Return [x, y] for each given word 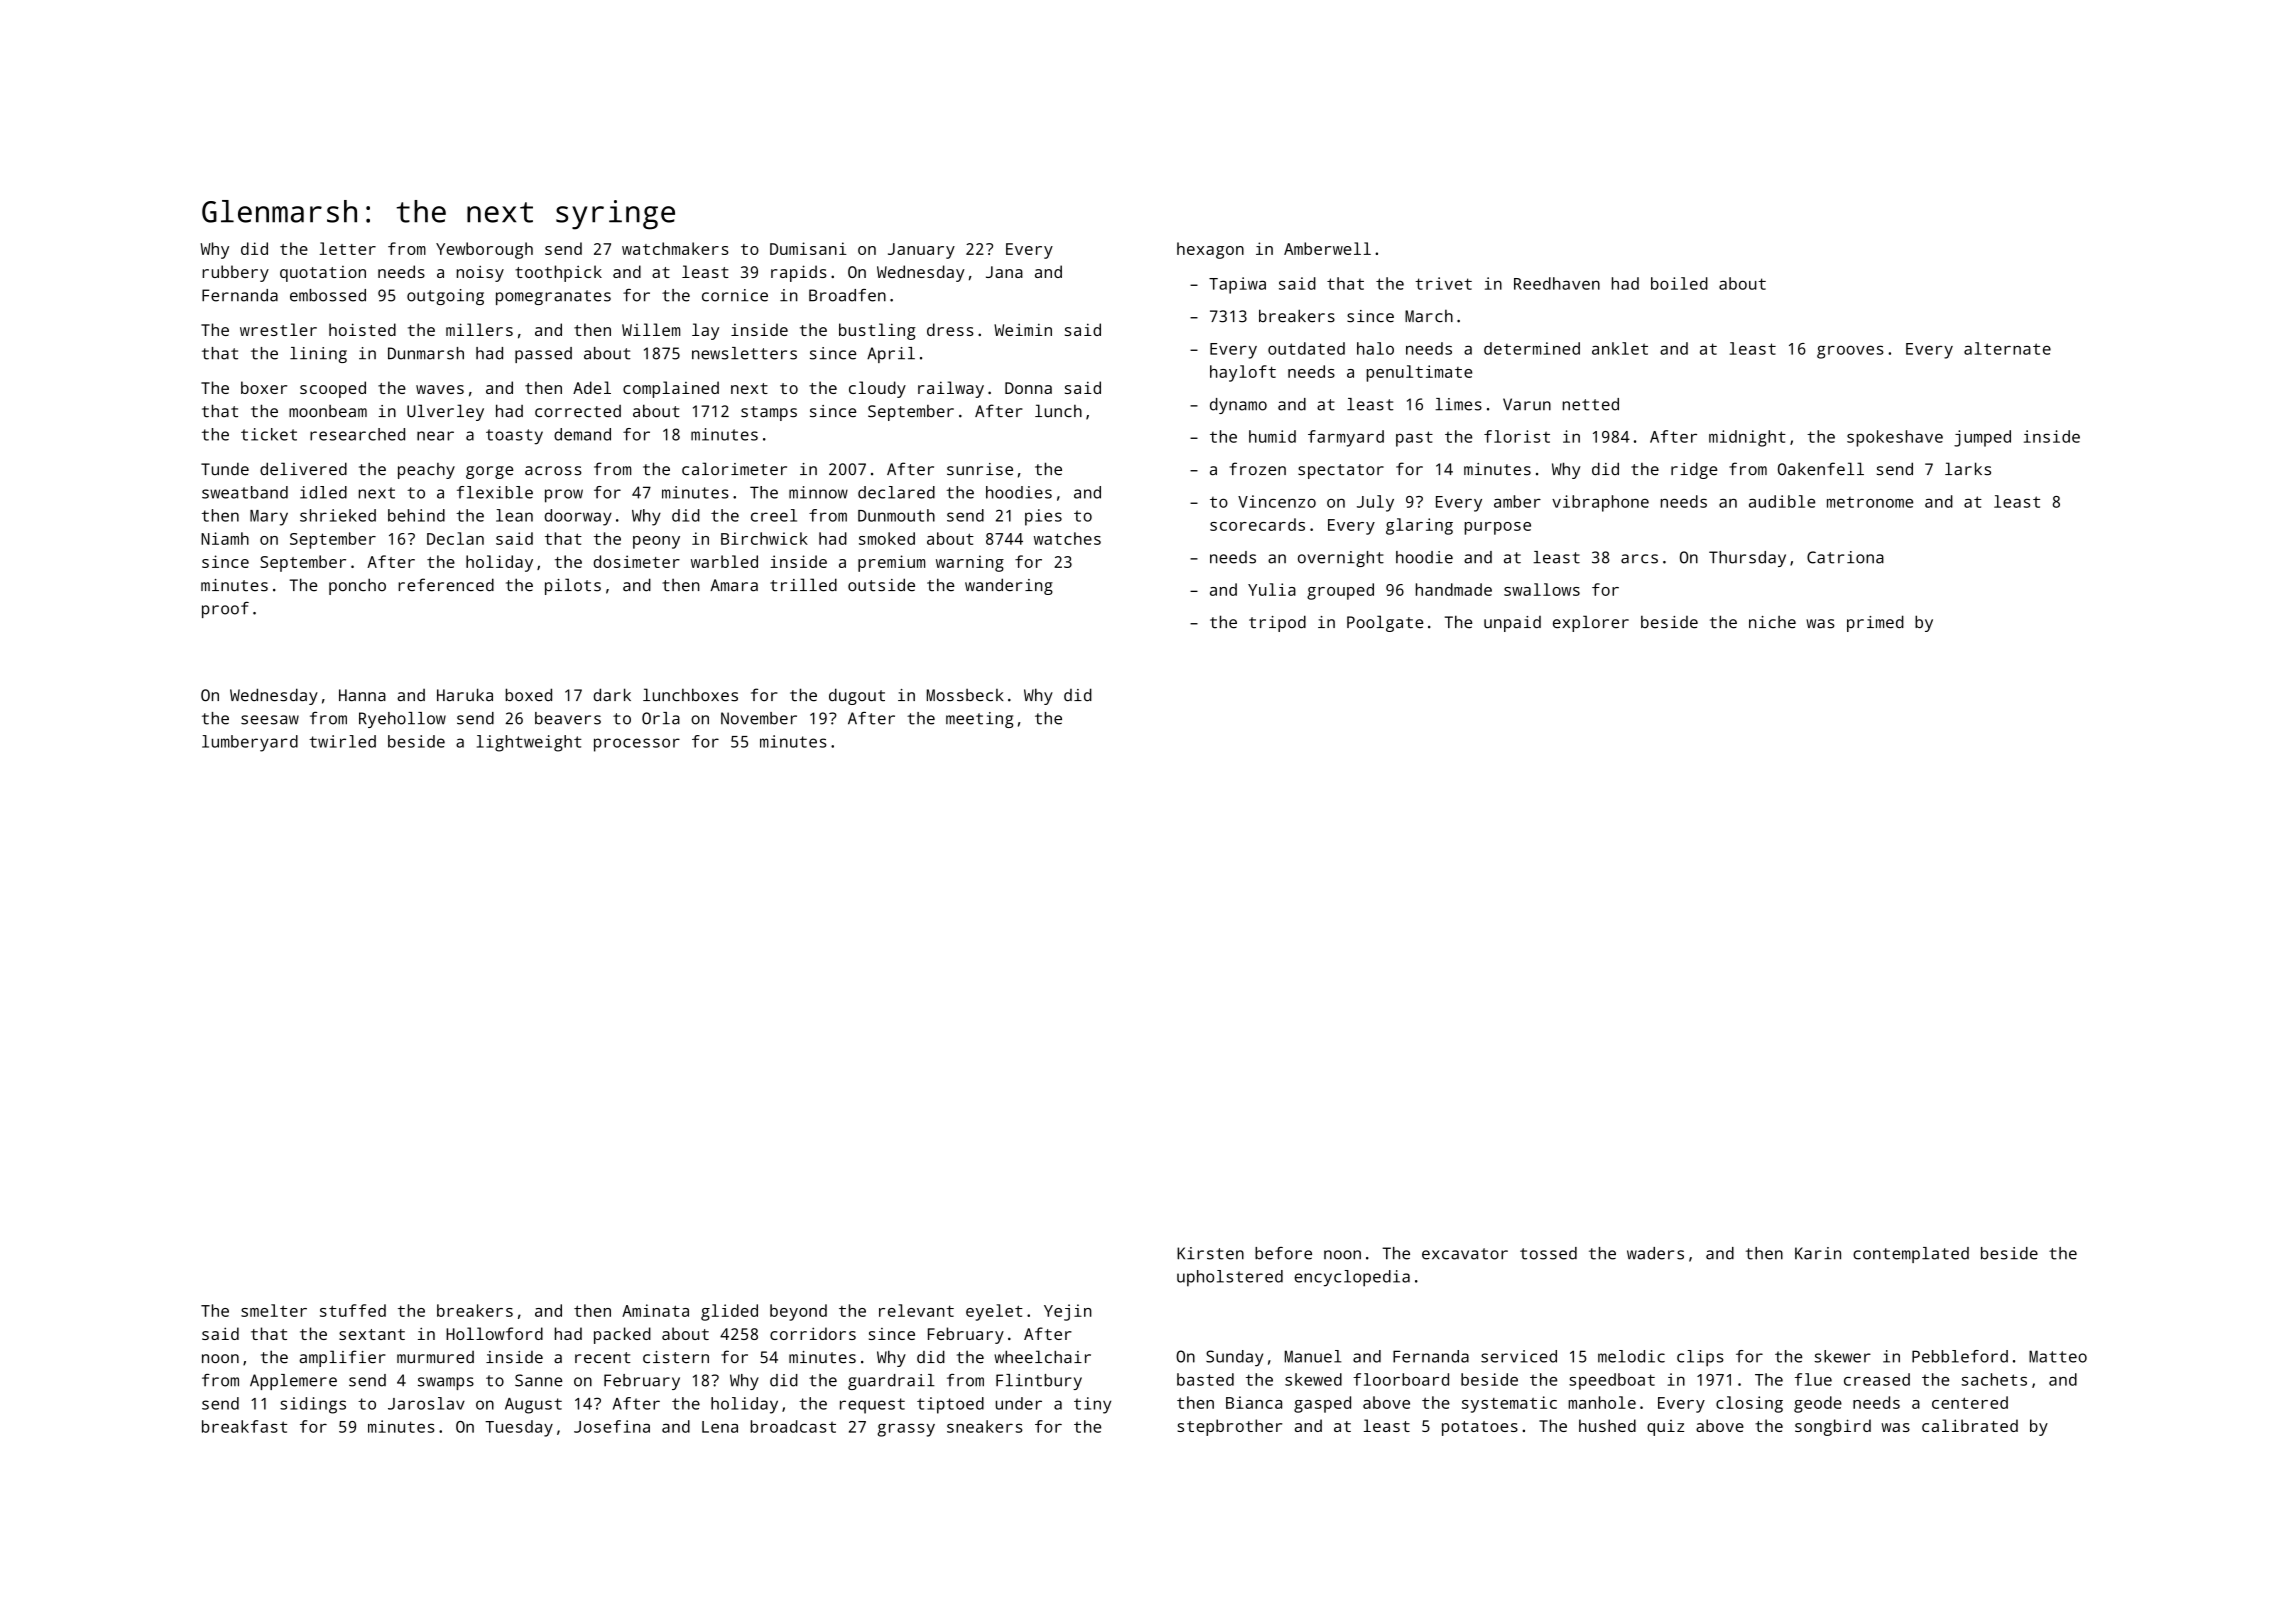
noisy [480, 274]
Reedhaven [1557, 283]
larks [1968, 469]
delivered [303, 469]
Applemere [293, 1382]
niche [1772, 622]
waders [1655, 1253]
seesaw [270, 720]
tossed [1548, 1253]
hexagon [1210, 250]
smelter [274, 1310]
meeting [979, 720]
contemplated [1911, 1255]
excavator [1465, 1254]
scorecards [1257, 524]
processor [637, 745]
